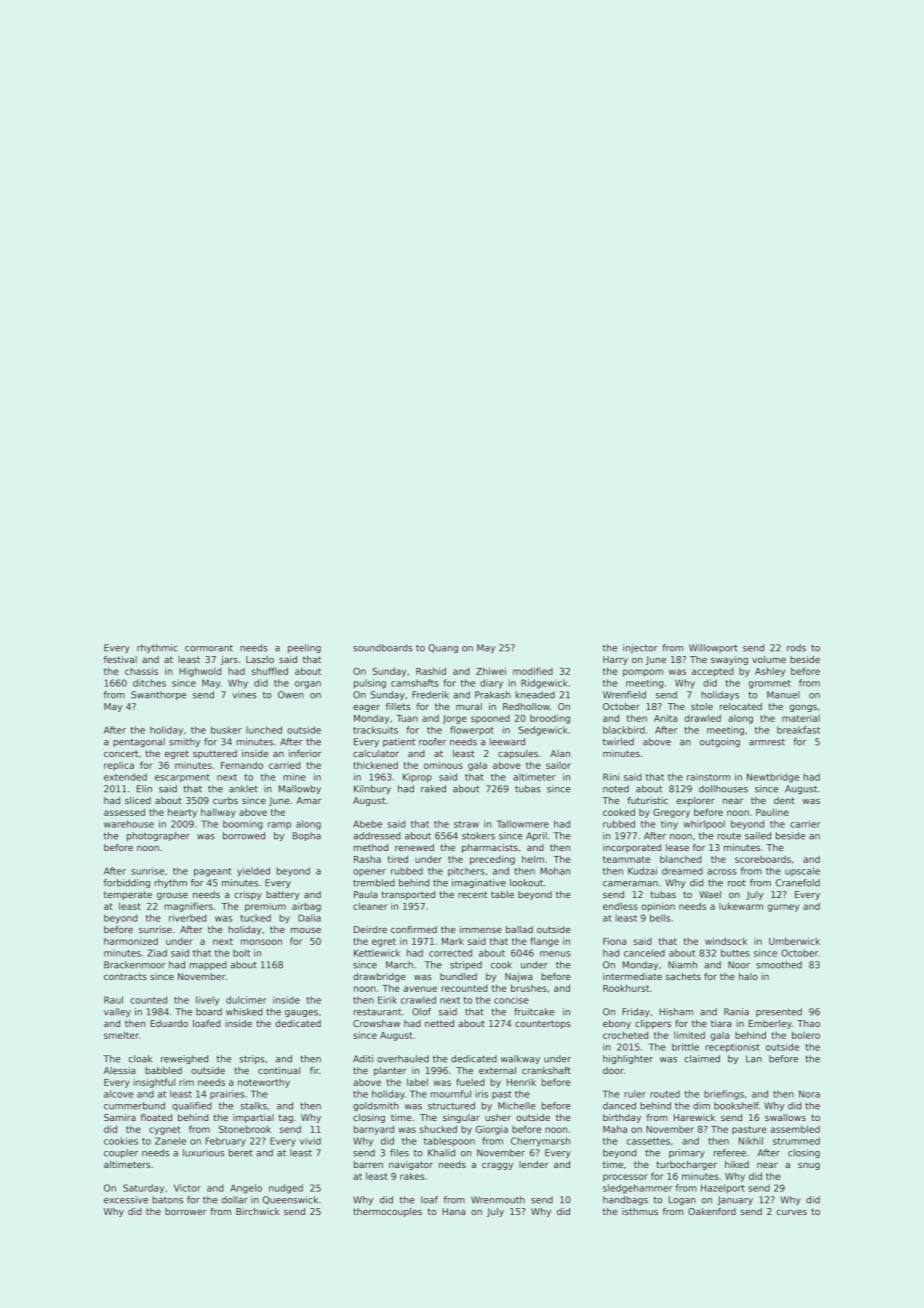  What do you see at coordinates (363, 1059) in the page?
I see `Aditi` at bounding box center [363, 1059].
